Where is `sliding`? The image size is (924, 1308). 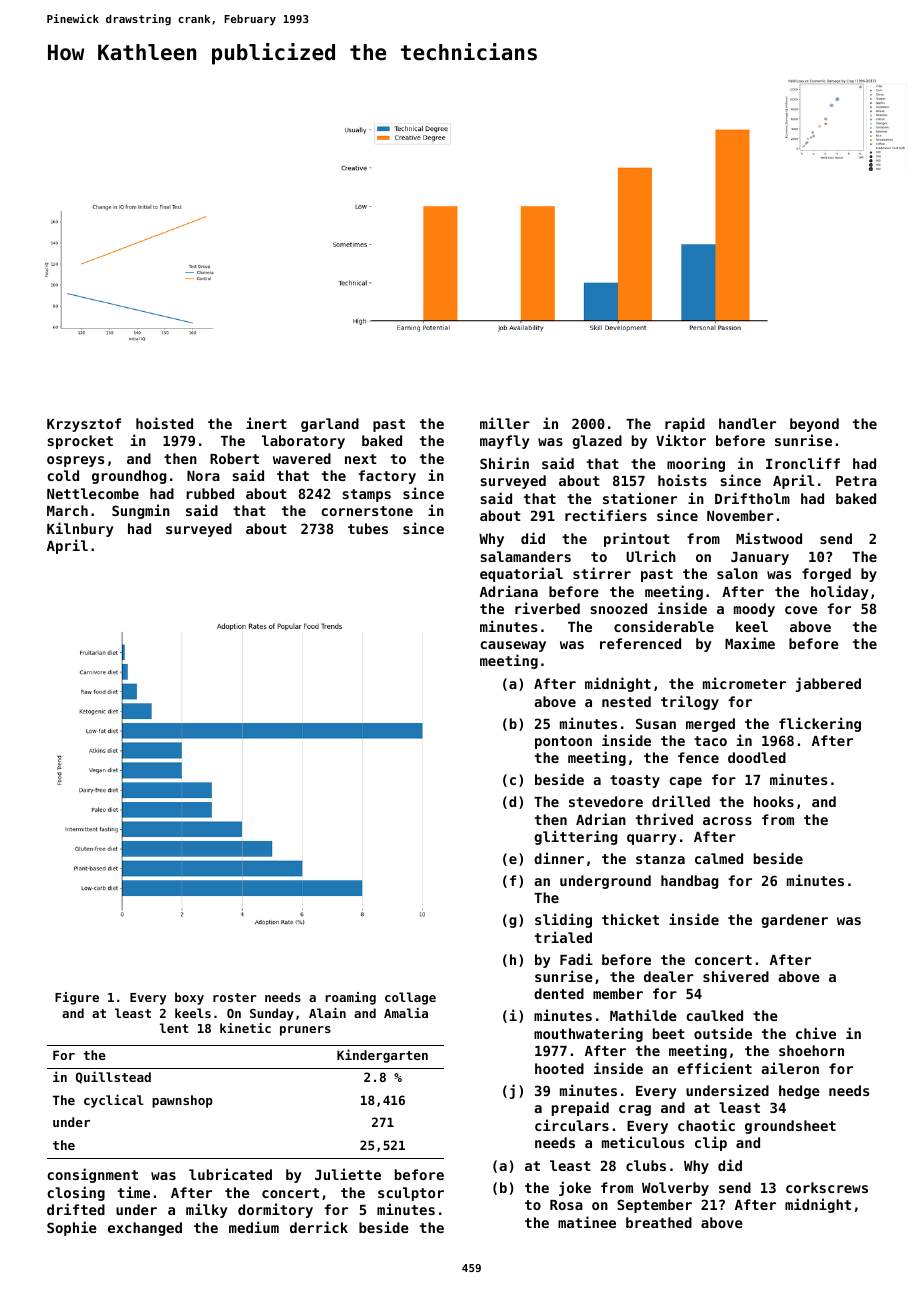
sliding is located at coordinates (563, 920).
